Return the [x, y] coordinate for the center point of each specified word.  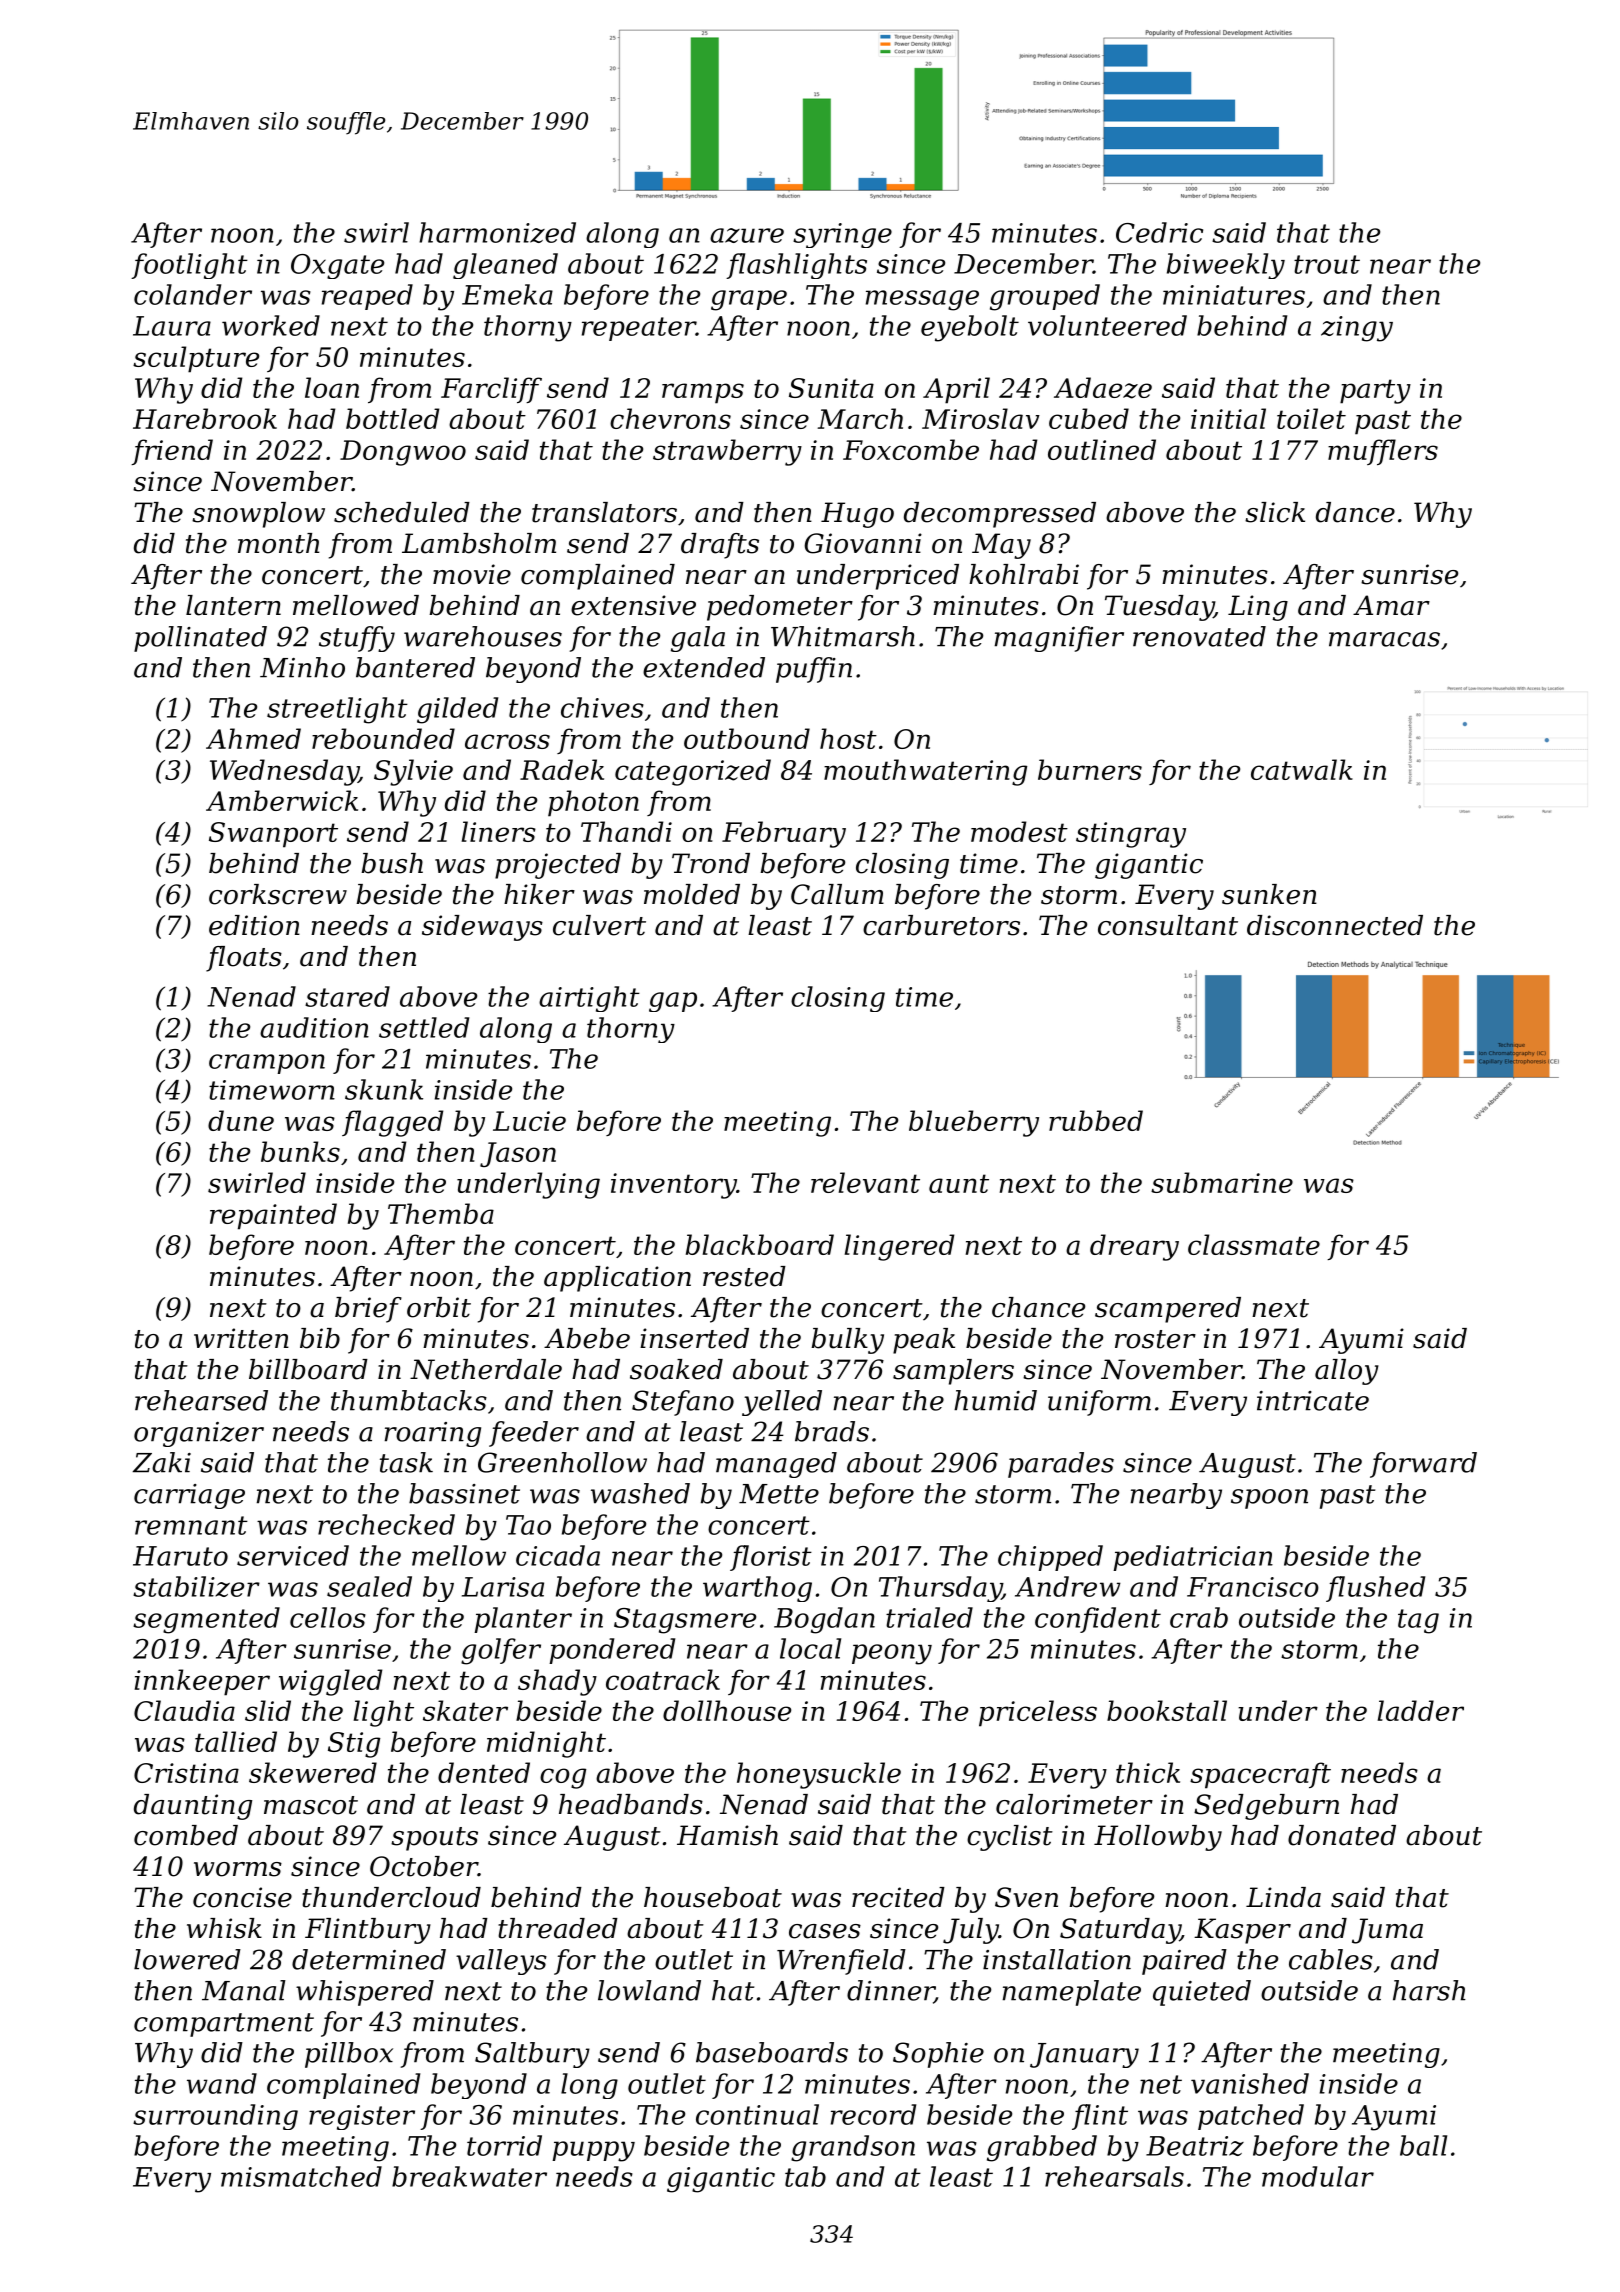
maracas [1384, 639]
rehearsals [1114, 2176]
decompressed [1000, 515]
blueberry [974, 1123]
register [362, 2117]
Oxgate [337, 266]
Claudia [184, 1710]
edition [254, 925]
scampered [1168, 1310]
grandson [853, 2148]
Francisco [1253, 1587]
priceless [1038, 1713]
